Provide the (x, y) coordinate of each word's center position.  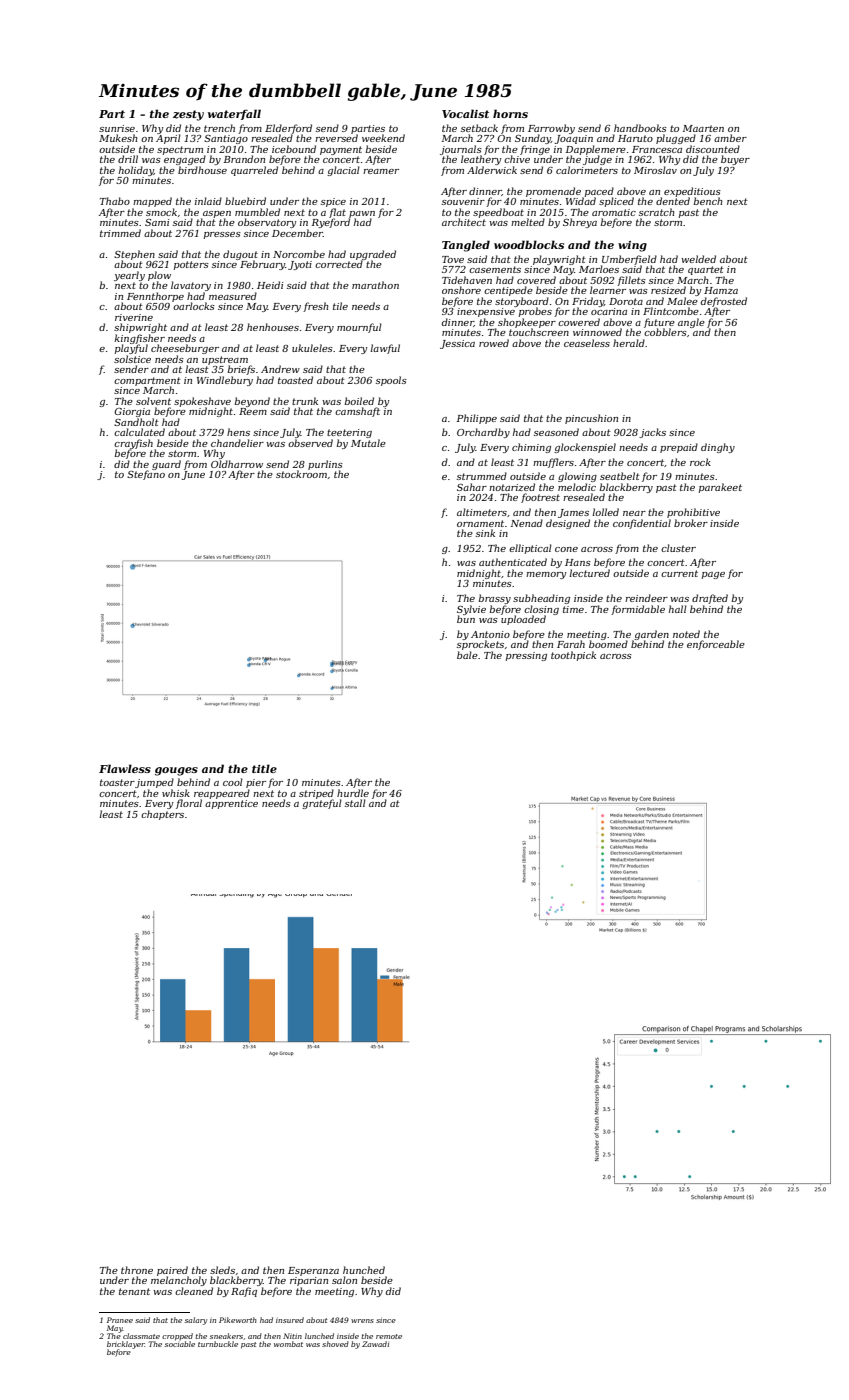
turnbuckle (218, 1344)
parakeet (720, 488)
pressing (526, 656)
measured (233, 296)
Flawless (125, 768)
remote (389, 1336)
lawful (385, 349)
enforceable (716, 645)
